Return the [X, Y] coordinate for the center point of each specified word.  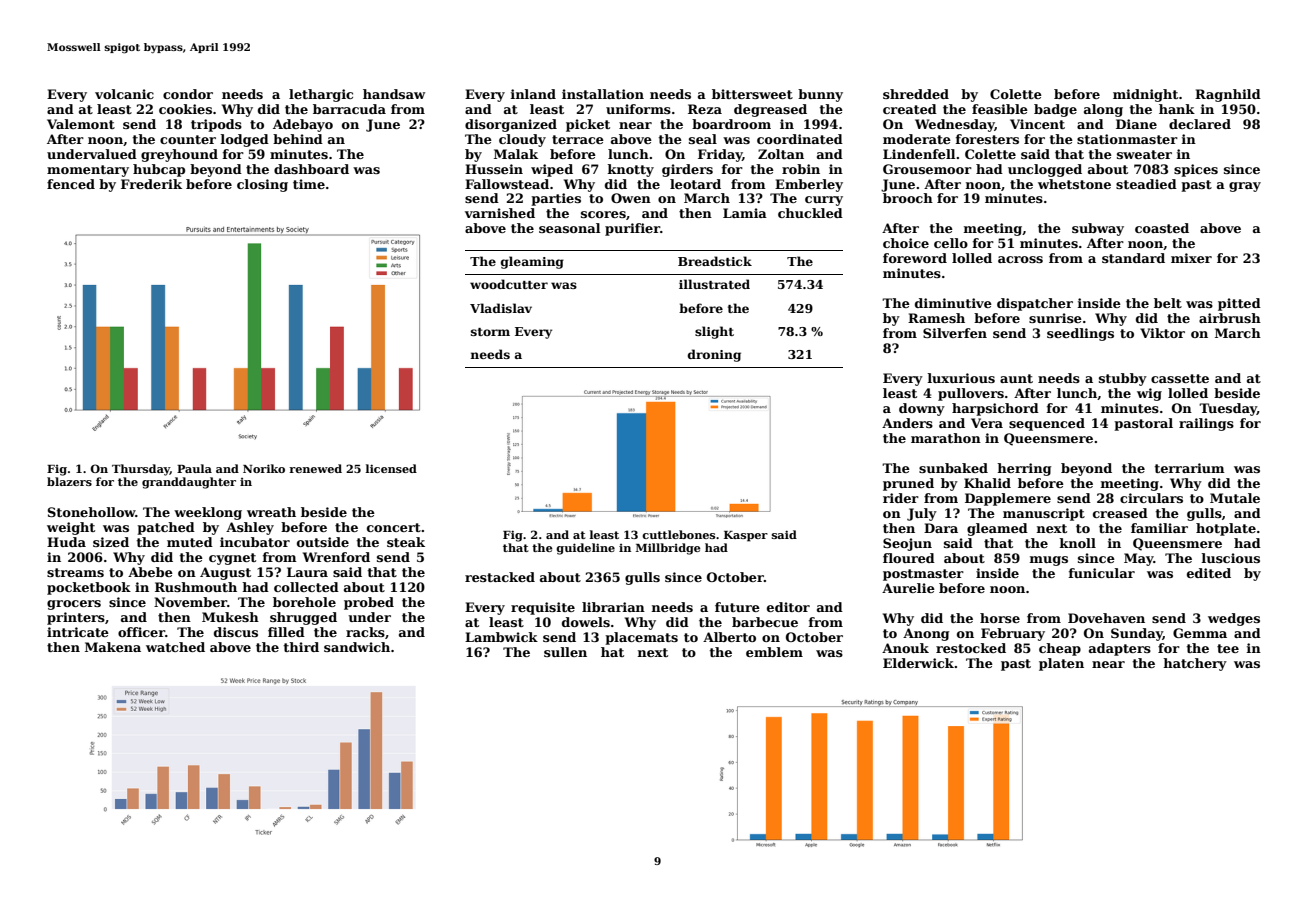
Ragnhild [1228, 95]
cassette [1180, 378]
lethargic [321, 95]
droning [714, 355]
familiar [1159, 528]
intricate [78, 632]
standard [1133, 258]
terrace [578, 139]
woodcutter [509, 284]
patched [166, 528]
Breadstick [715, 261]
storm [490, 332]
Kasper [746, 536]
